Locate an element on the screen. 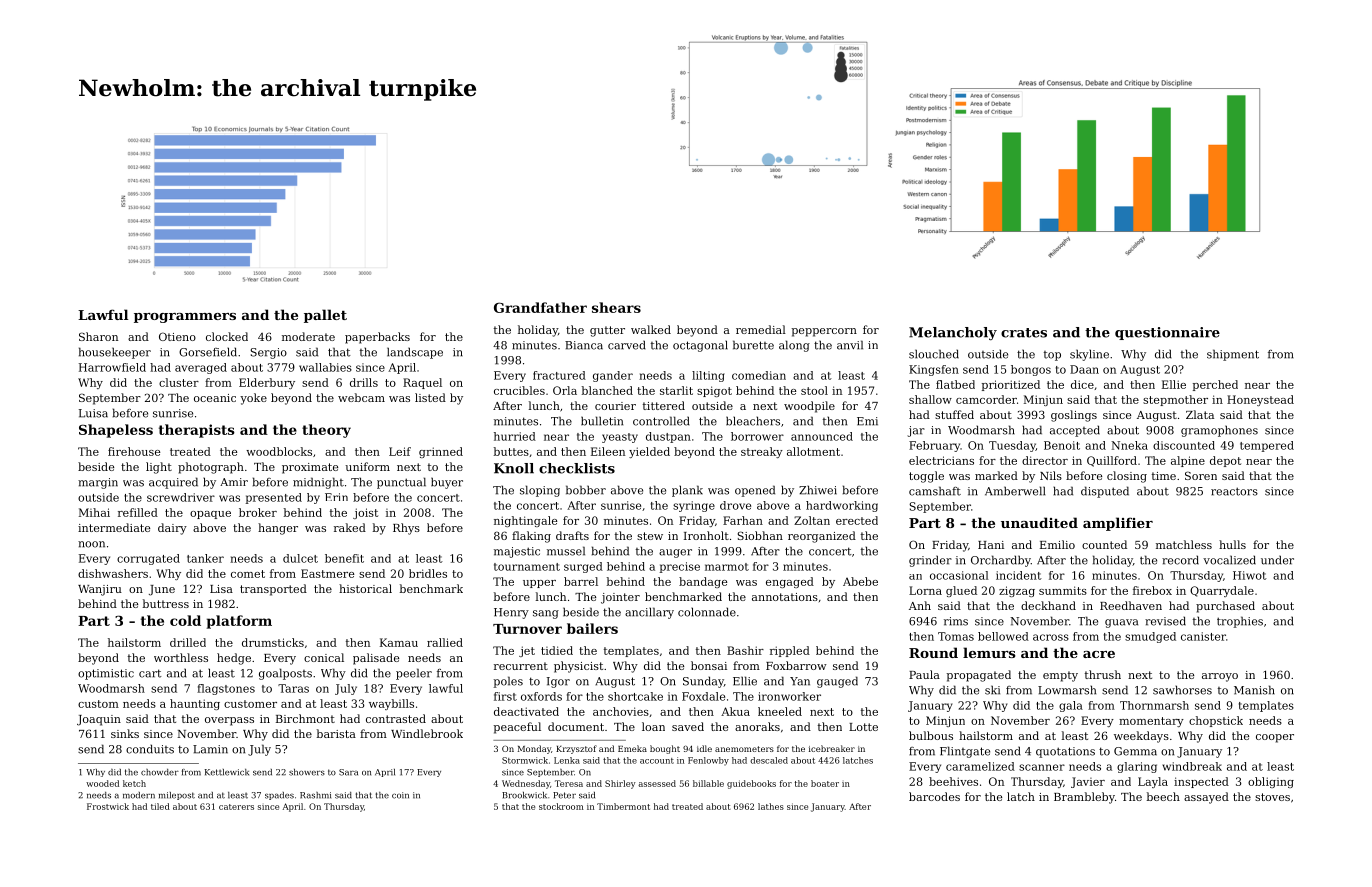 Image resolution: width=1372 pixels, height=887 pixels. Lenka is located at coordinates (567, 760).
